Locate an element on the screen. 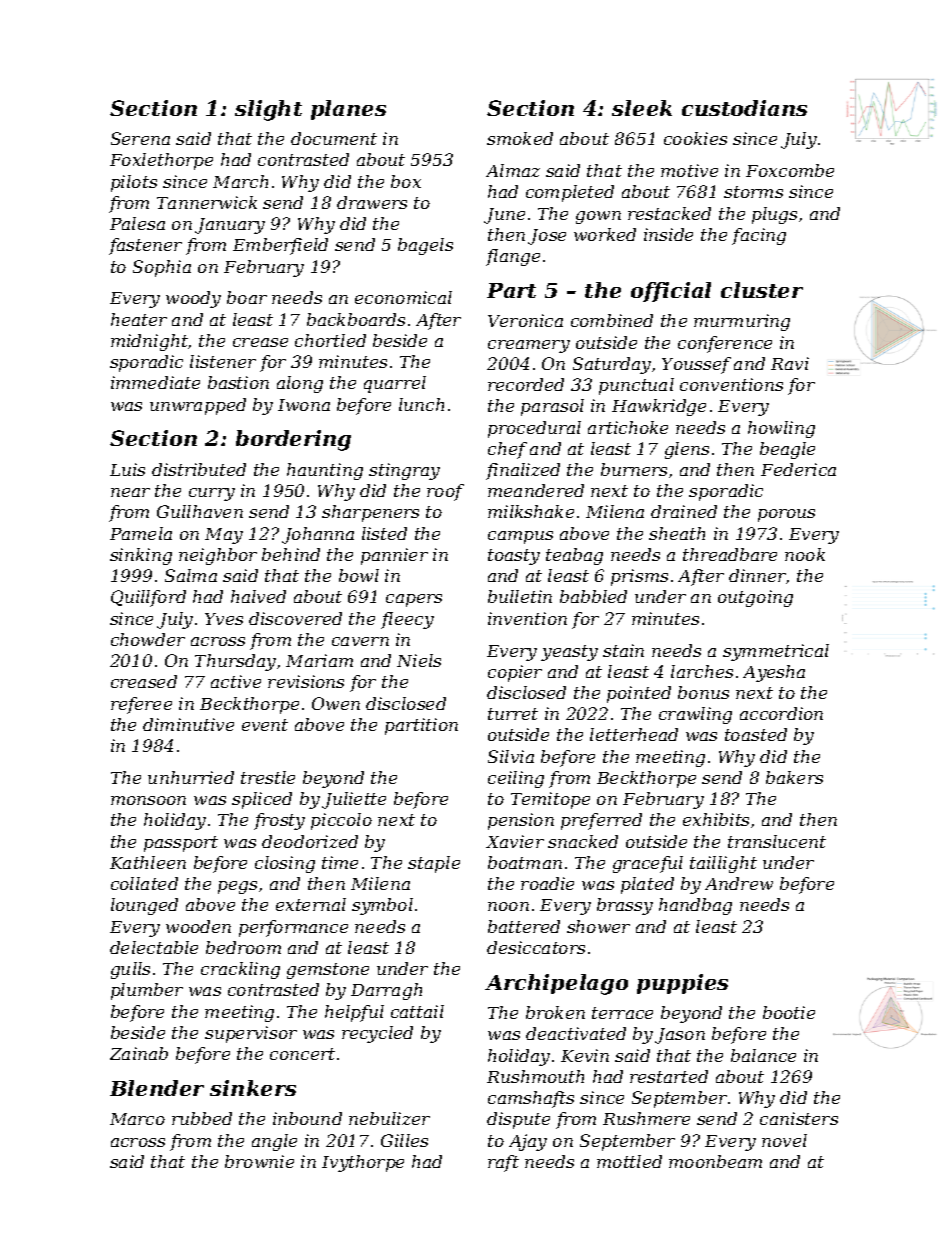 This screenshot has width=952, height=1233. nebulizer is located at coordinates (389, 1118).
